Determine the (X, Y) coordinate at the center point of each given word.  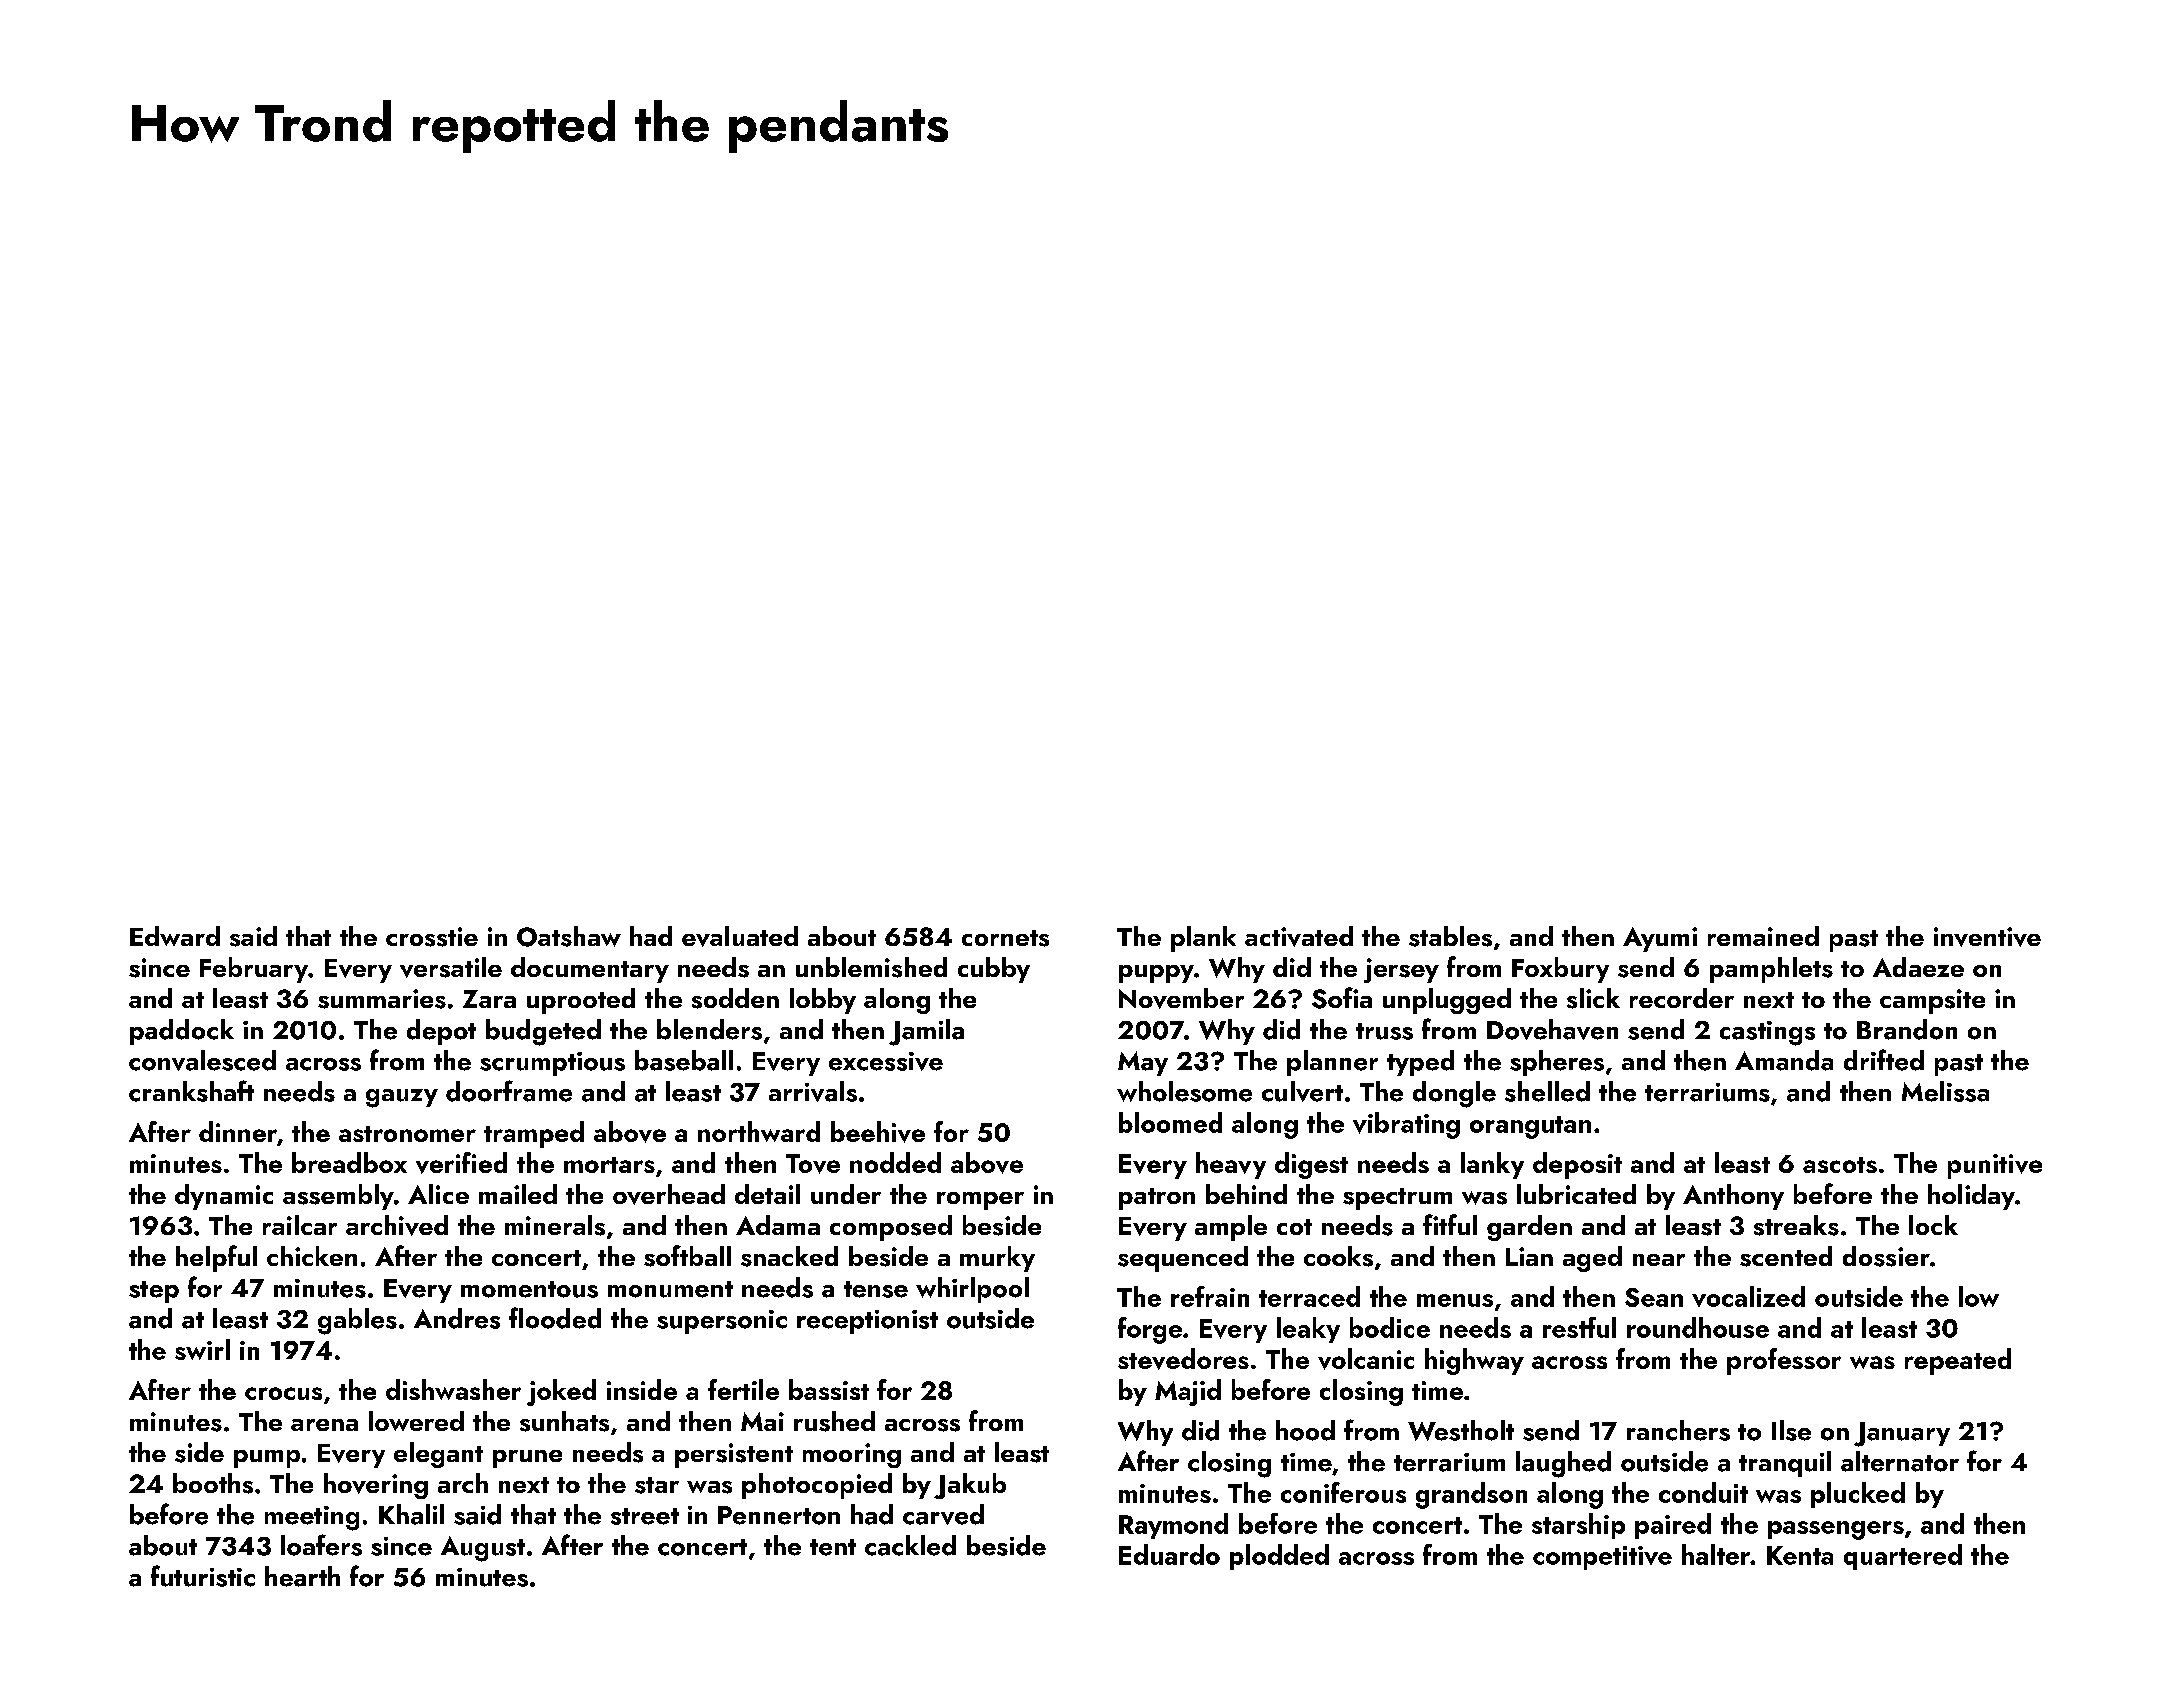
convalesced (202, 1060)
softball (687, 1256)
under (846, 1194)
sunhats (564, 1421)
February (254, 970)
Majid (1188, 1392)
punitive (1995, 1166)
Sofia (1342, 998)
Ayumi (1660, 939)
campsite (1932, 1001)
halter (1716, 1554)
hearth (302, 1576)
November (1181, 998)
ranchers (1678, 1430)
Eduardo (1169, 1554)
